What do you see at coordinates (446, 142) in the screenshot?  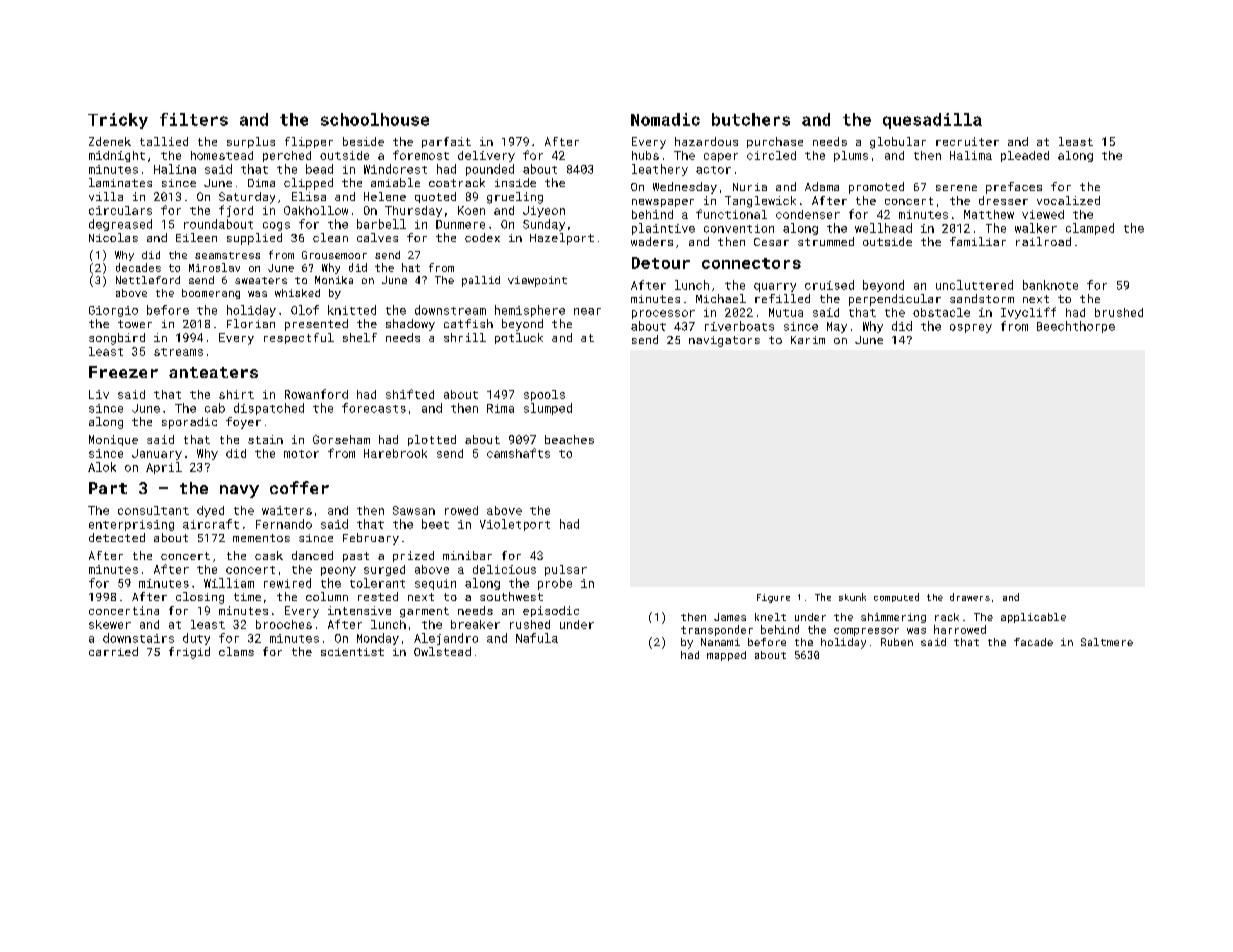 I see `parfait` at bounding box center [446, 142].
